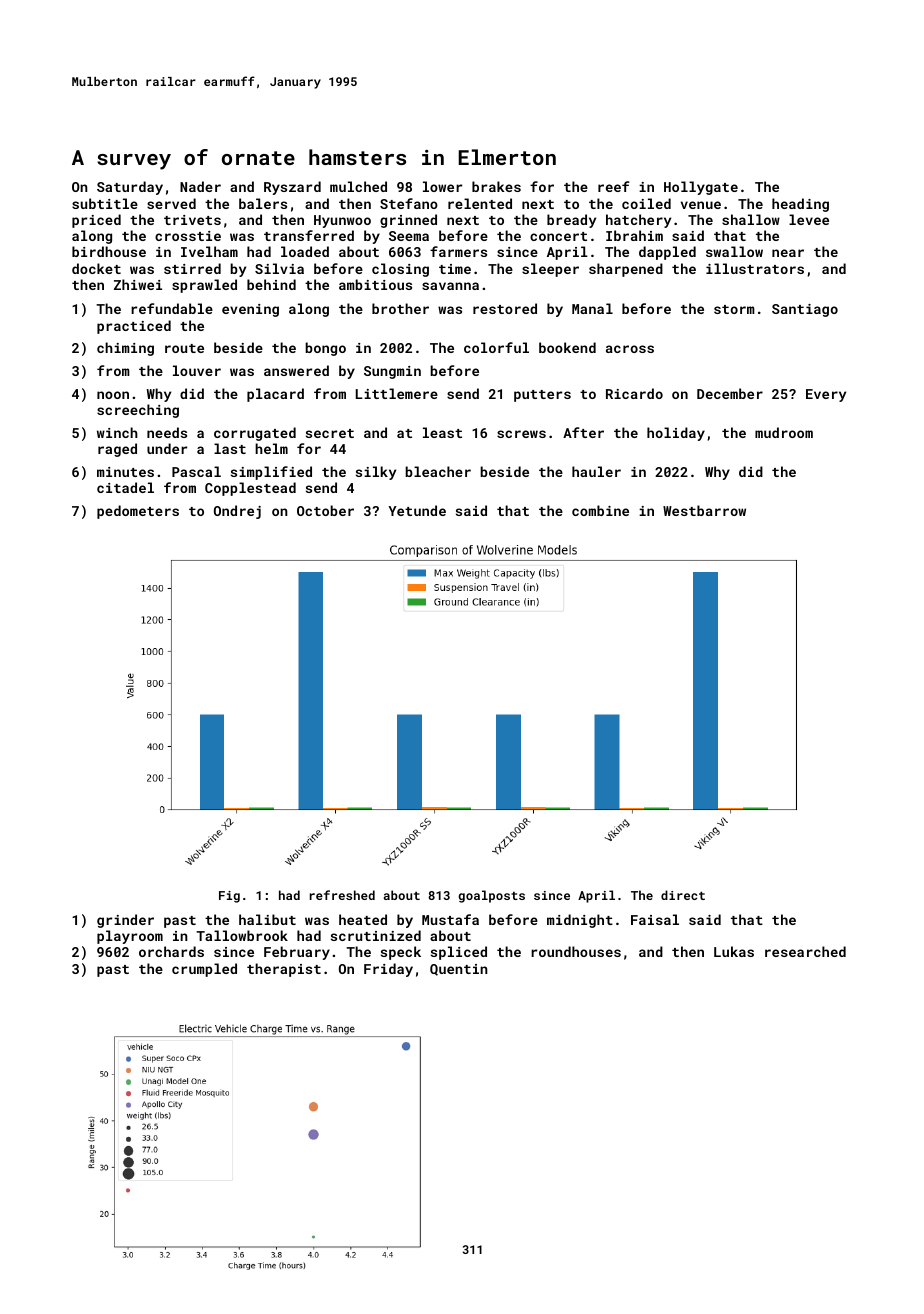 This document has width=924, height=1314. I want to click on mulched, so click(358, 186).
